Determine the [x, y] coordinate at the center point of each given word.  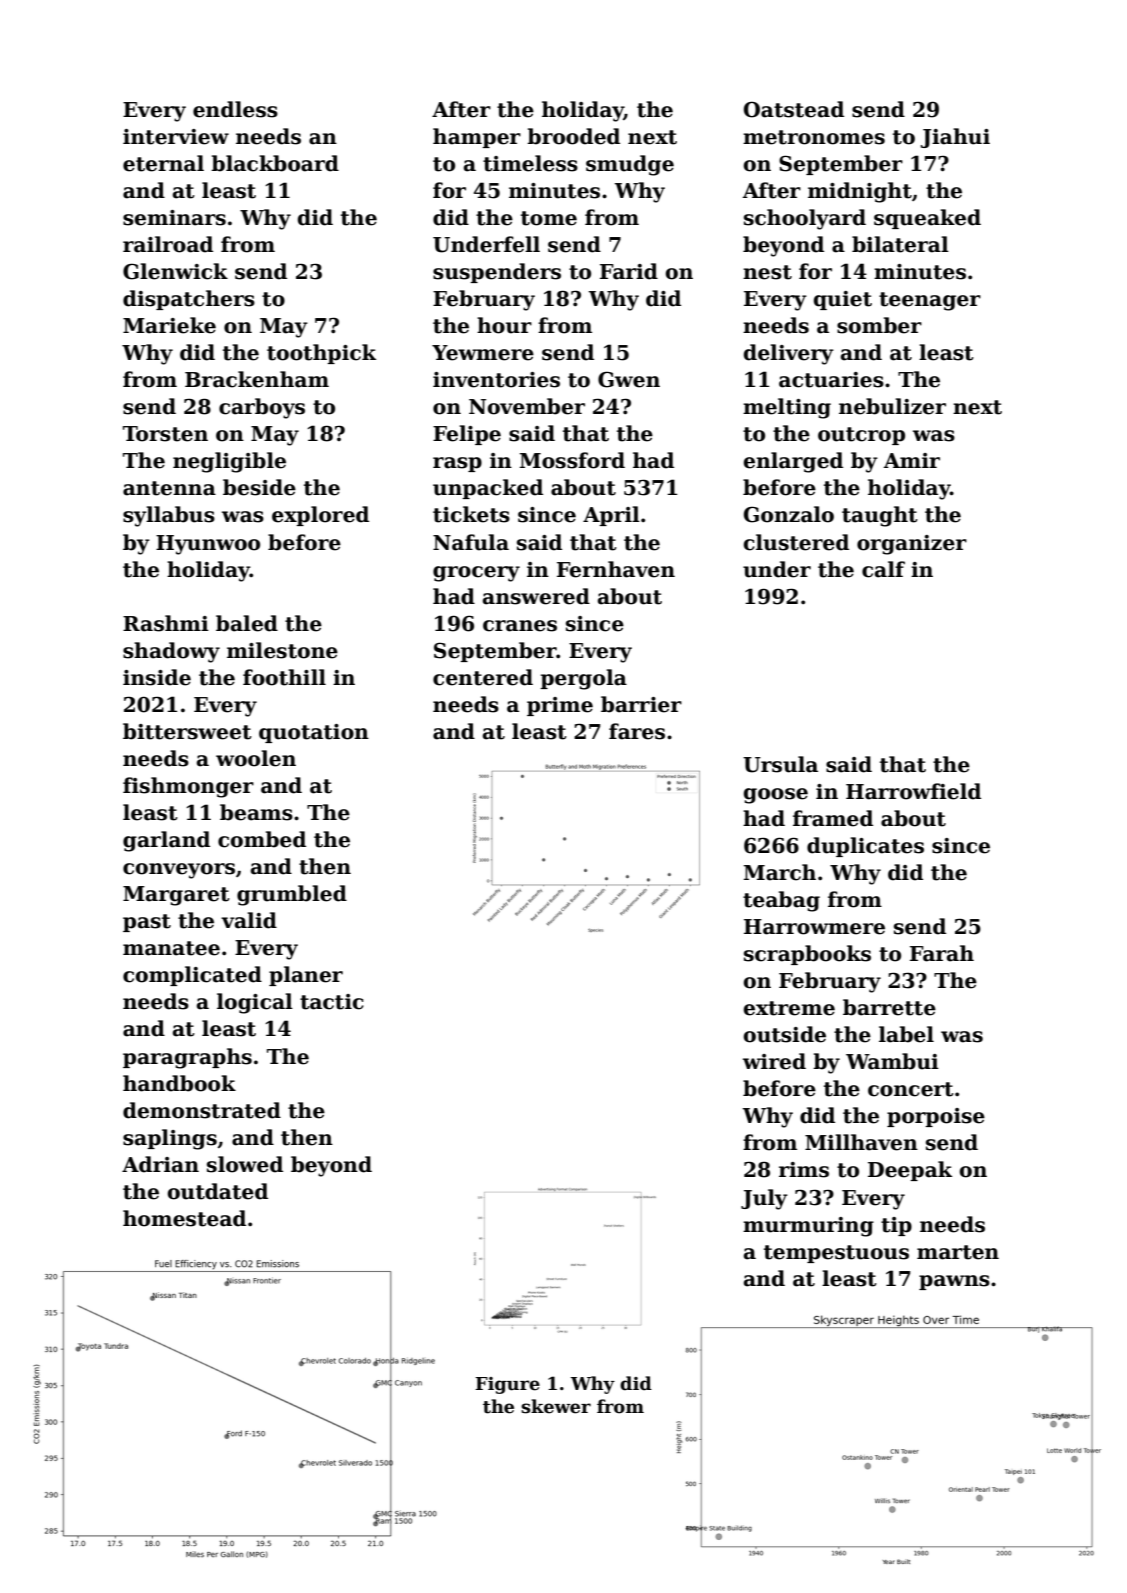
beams [256, 812]
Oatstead [794, 109]
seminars [174, 218]
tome [549, 218]
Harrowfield [913, 791]
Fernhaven [616, 569]
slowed [245, 1164]
